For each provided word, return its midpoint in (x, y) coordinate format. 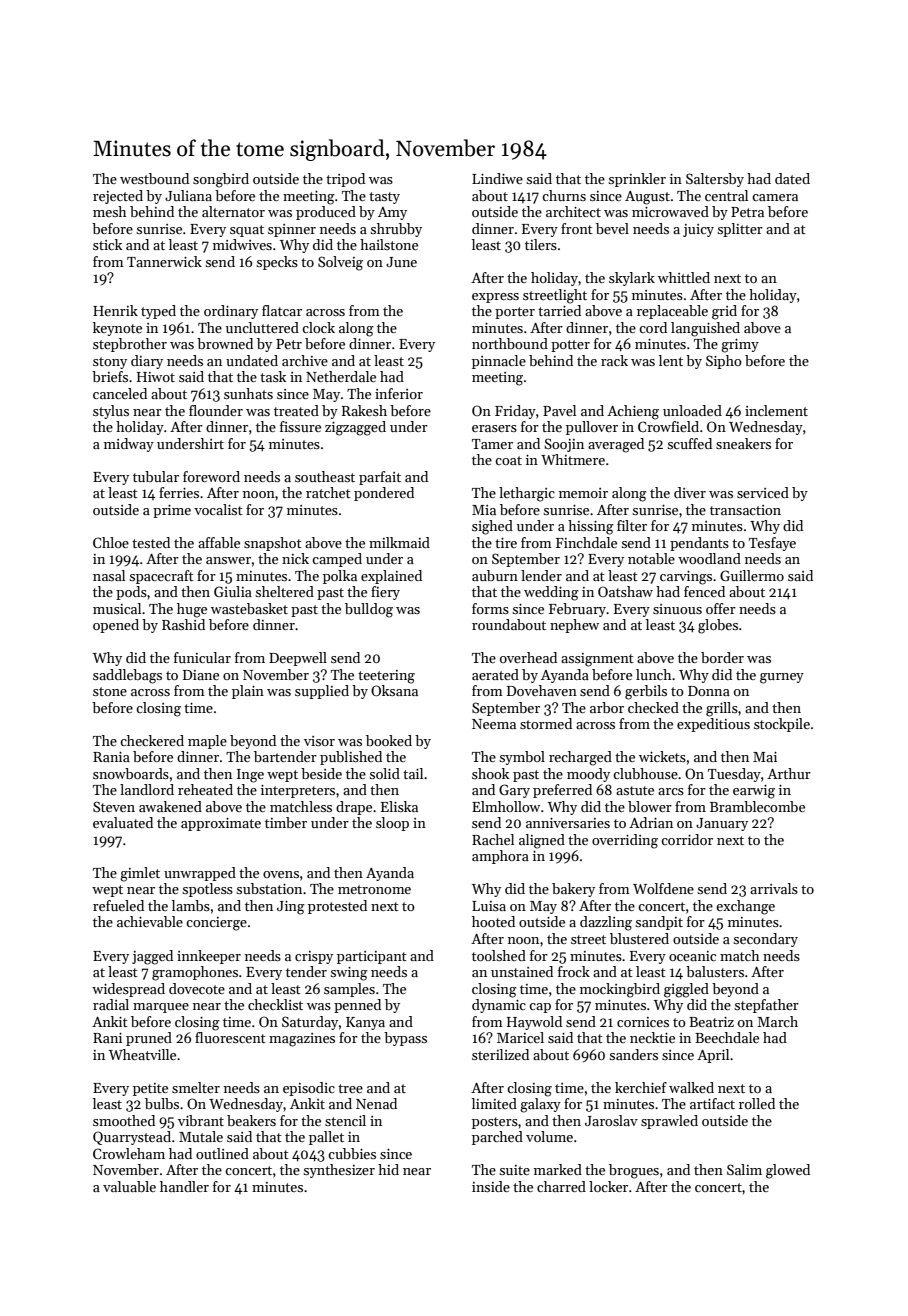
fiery (385, 593)
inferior (399, 393)
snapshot (273, 544)
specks (277, 263)
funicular (202, 657)
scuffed (690, 443)
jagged (152, 957)
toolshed (499, 955)
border (722, 657)
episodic (309, 1089)
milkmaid (399, 542)
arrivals (774, 888)
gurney (782, 678)
